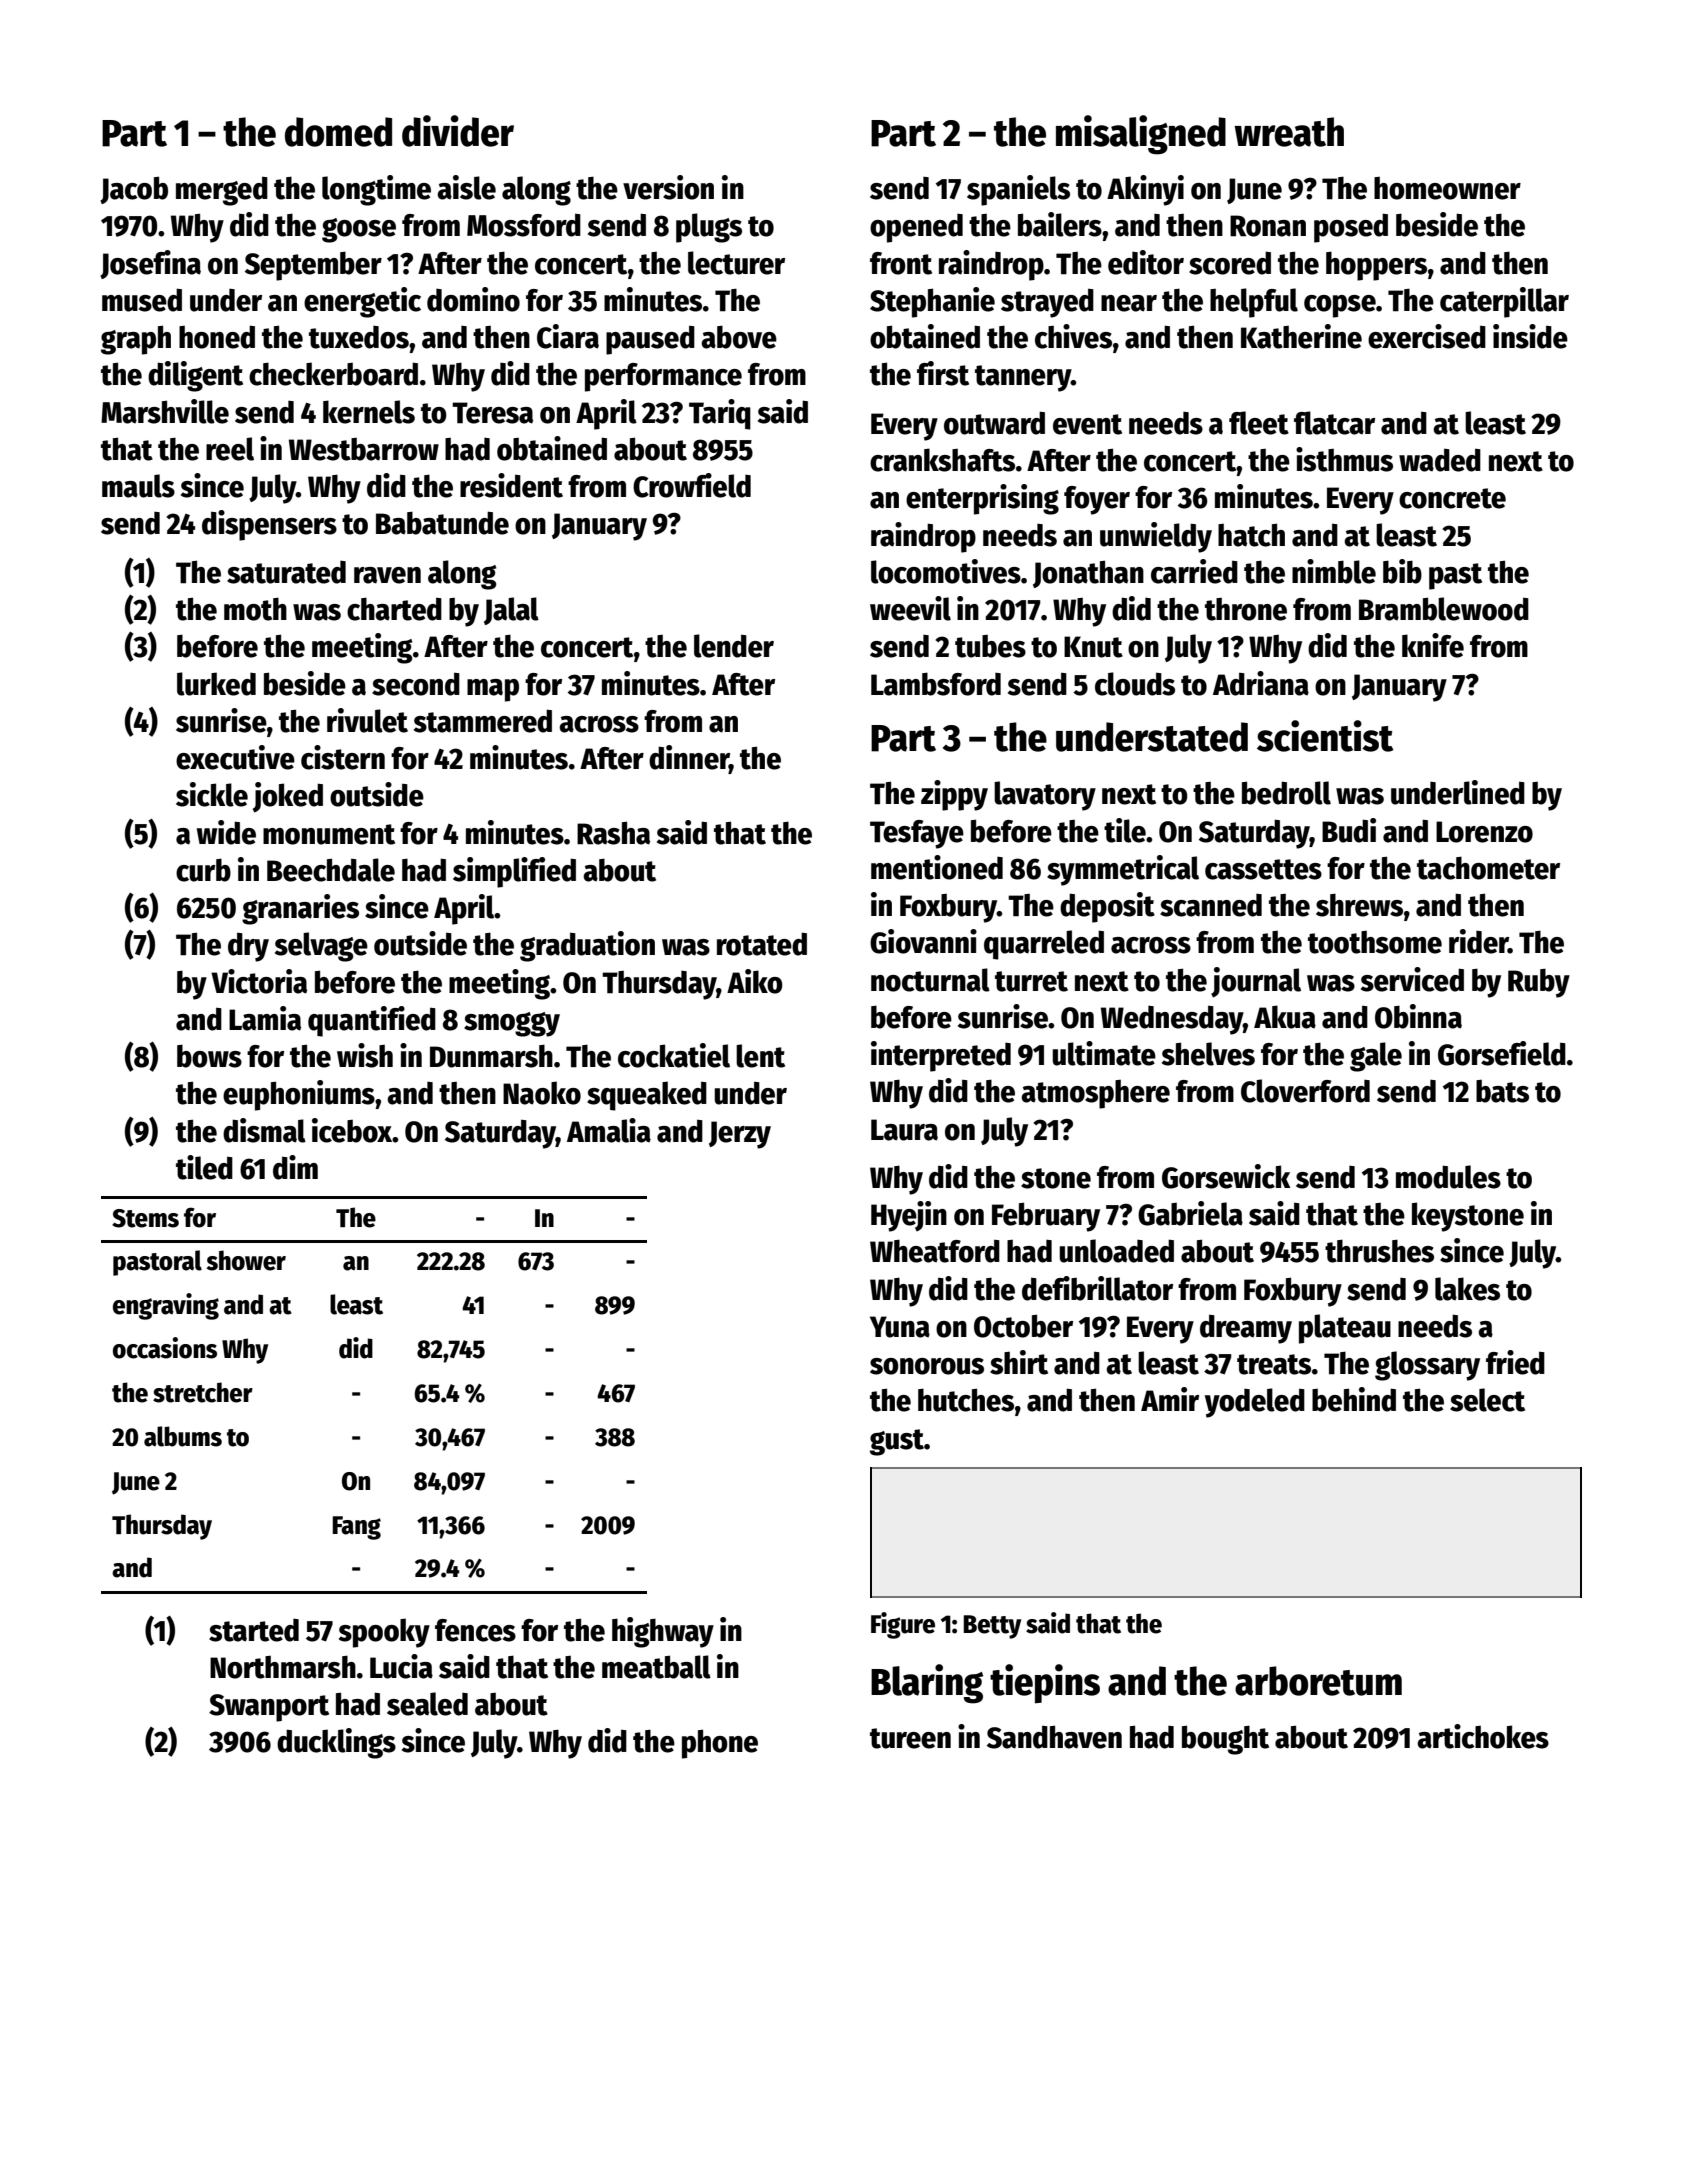 The height and width of the screenshot is (2178, 1683). Describe the element at coordinates (910, 1738) in the screenshot. I see `tureen` at that location.
